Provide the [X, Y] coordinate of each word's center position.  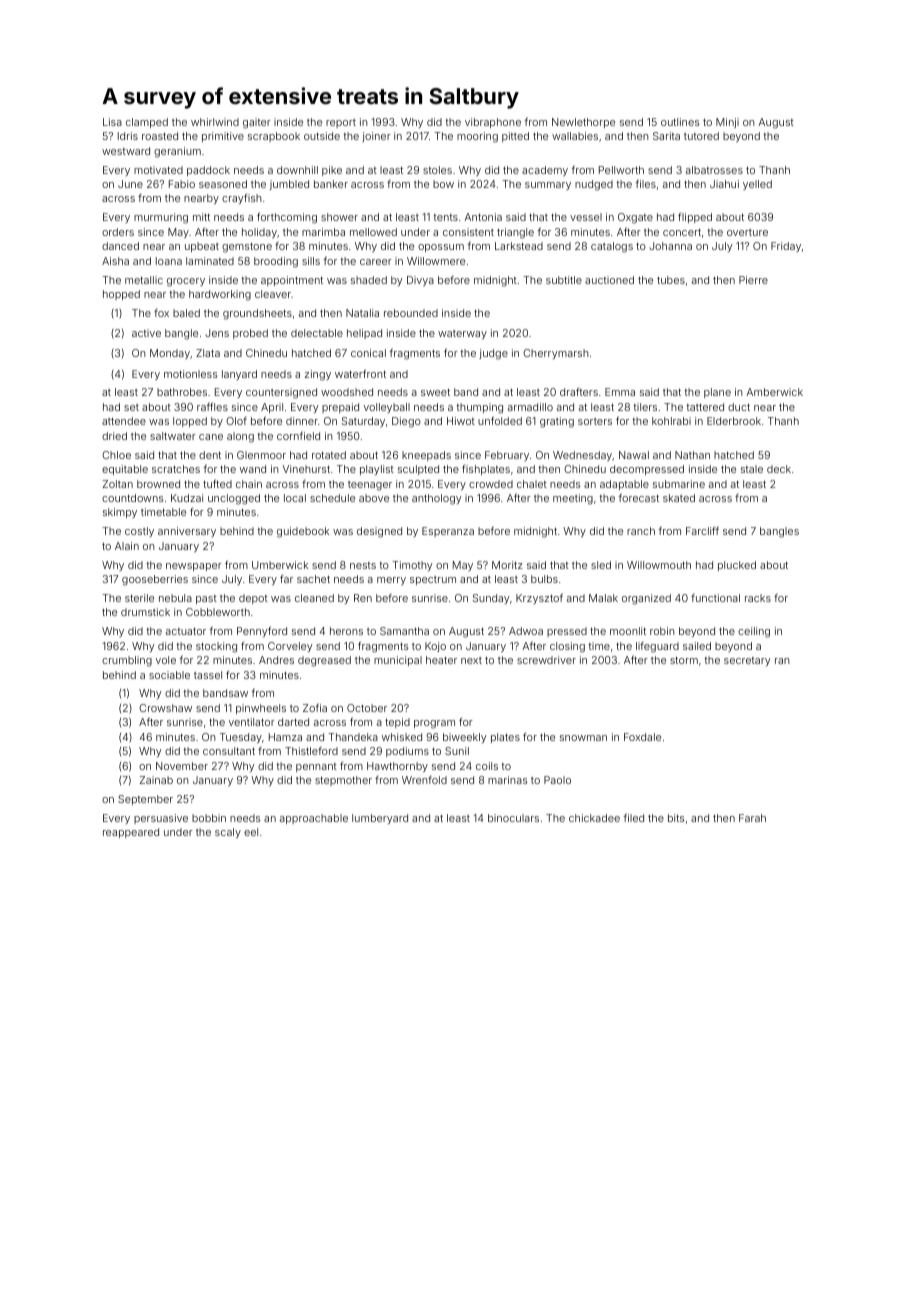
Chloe [116, 455]
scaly [228, 833]
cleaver [273, 294]
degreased [324, 661]
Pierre [753, 280]
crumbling [127, 661]
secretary [747, 661]
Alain [127, 546]
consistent [468, 232]
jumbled [289, 185]
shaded [369, 280]
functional [715, 598]
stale [752, 469]
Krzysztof [539, 598]
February [507, 456]
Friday [786, 247]
